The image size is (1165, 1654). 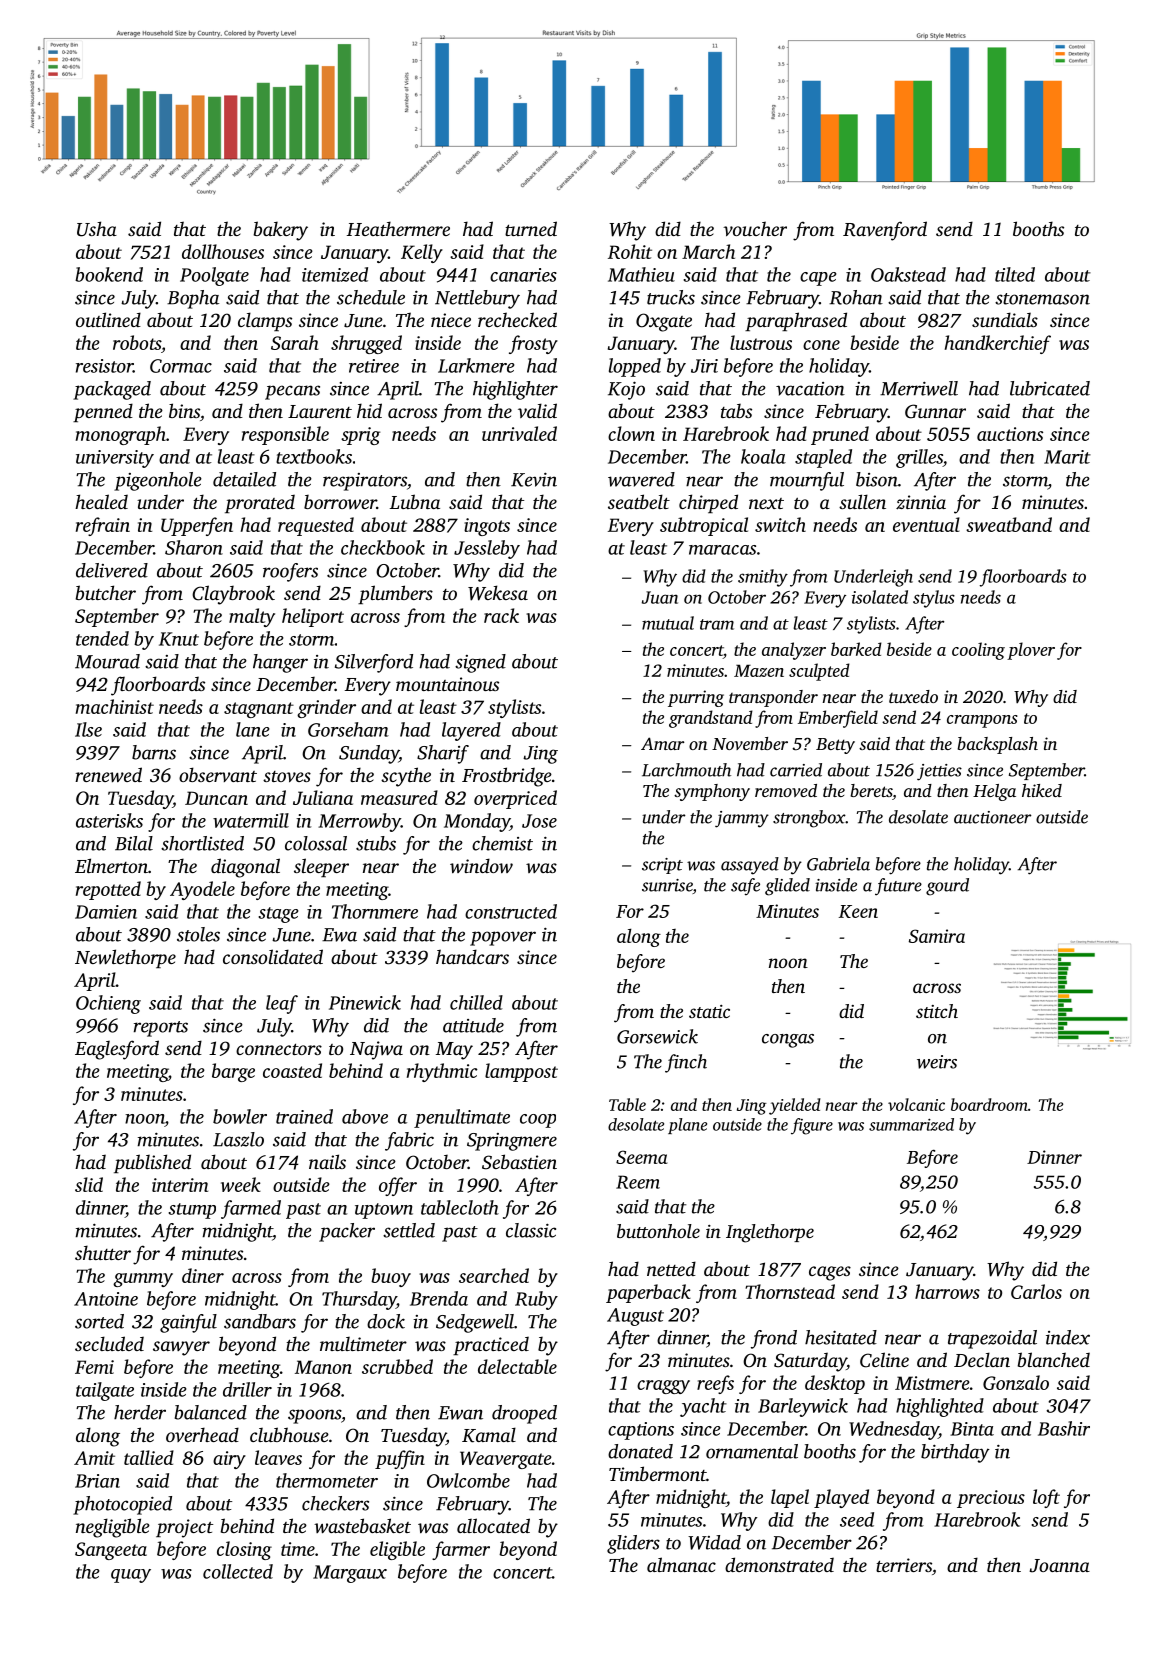 I want to click on Oakstead, so click(x=908, y=274).
